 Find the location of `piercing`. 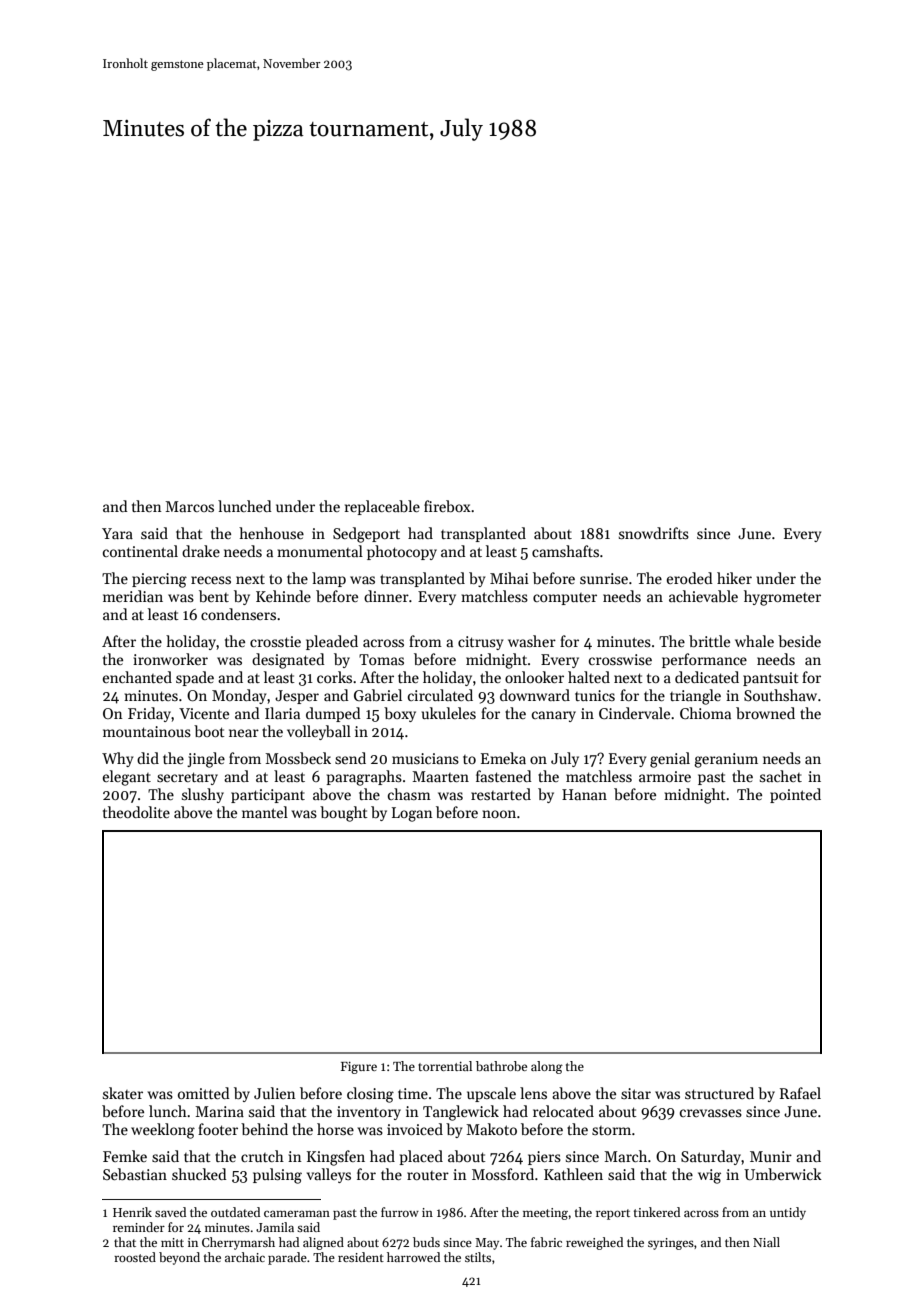

piercing is located at coordinates (159, 580).
